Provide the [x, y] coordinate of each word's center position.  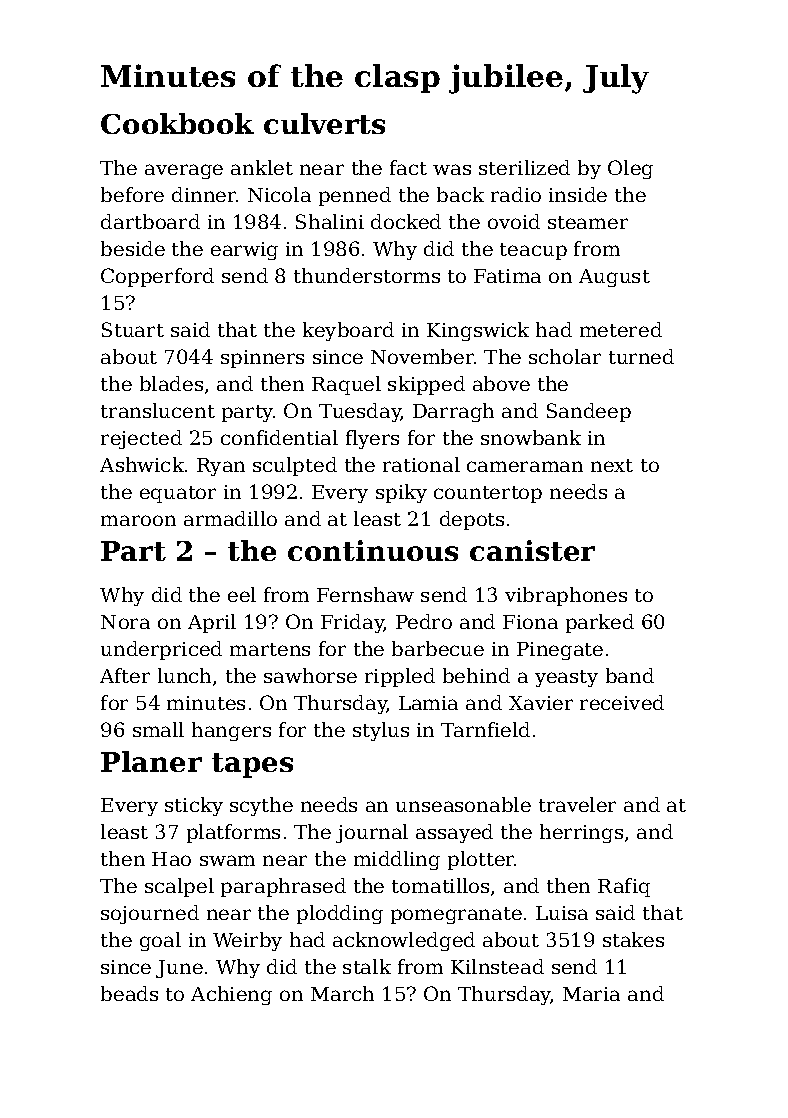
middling [397, 860]
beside [133, 248]
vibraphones [566, 596]
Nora [125, 622]
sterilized [524, 167]
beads [129, 993]
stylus [381, 731]
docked [406, 221]
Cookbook [177, 123]
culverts [324, 123]
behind [476, 675]
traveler [577, 804]
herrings [581, 833]
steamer [588, 222]
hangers [231, 731]
